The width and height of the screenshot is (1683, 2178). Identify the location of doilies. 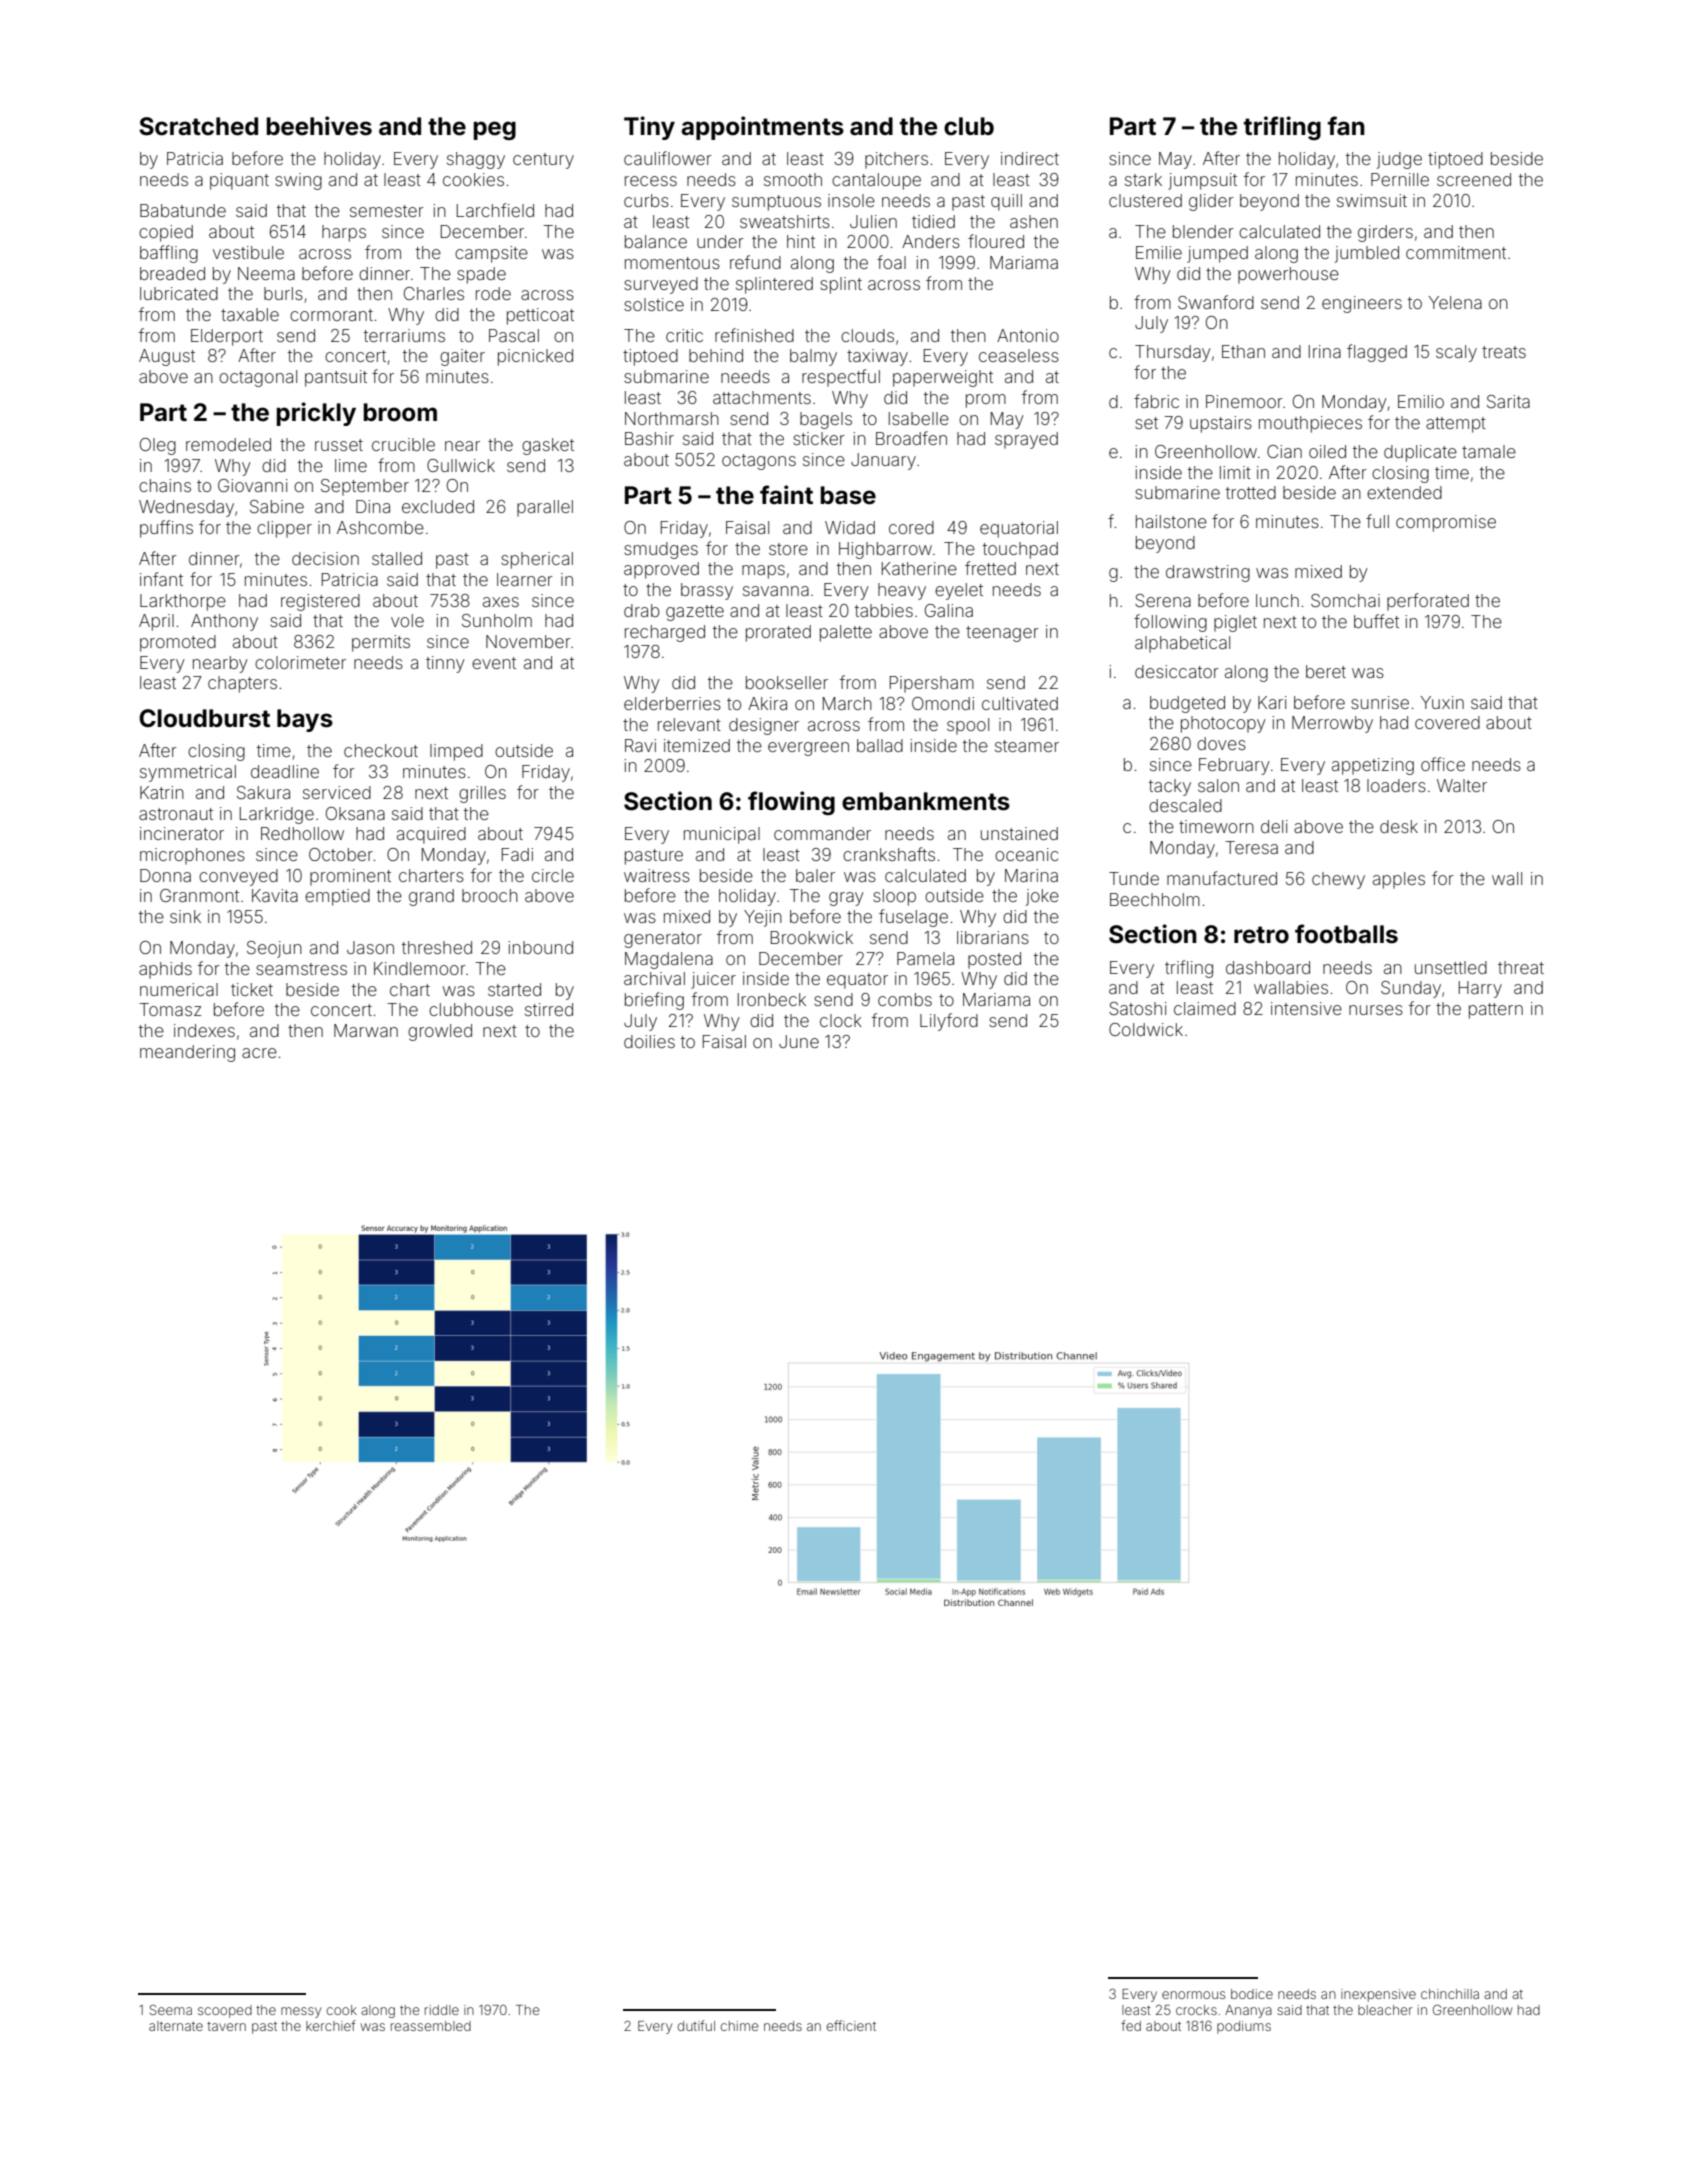
(649, 1041).
